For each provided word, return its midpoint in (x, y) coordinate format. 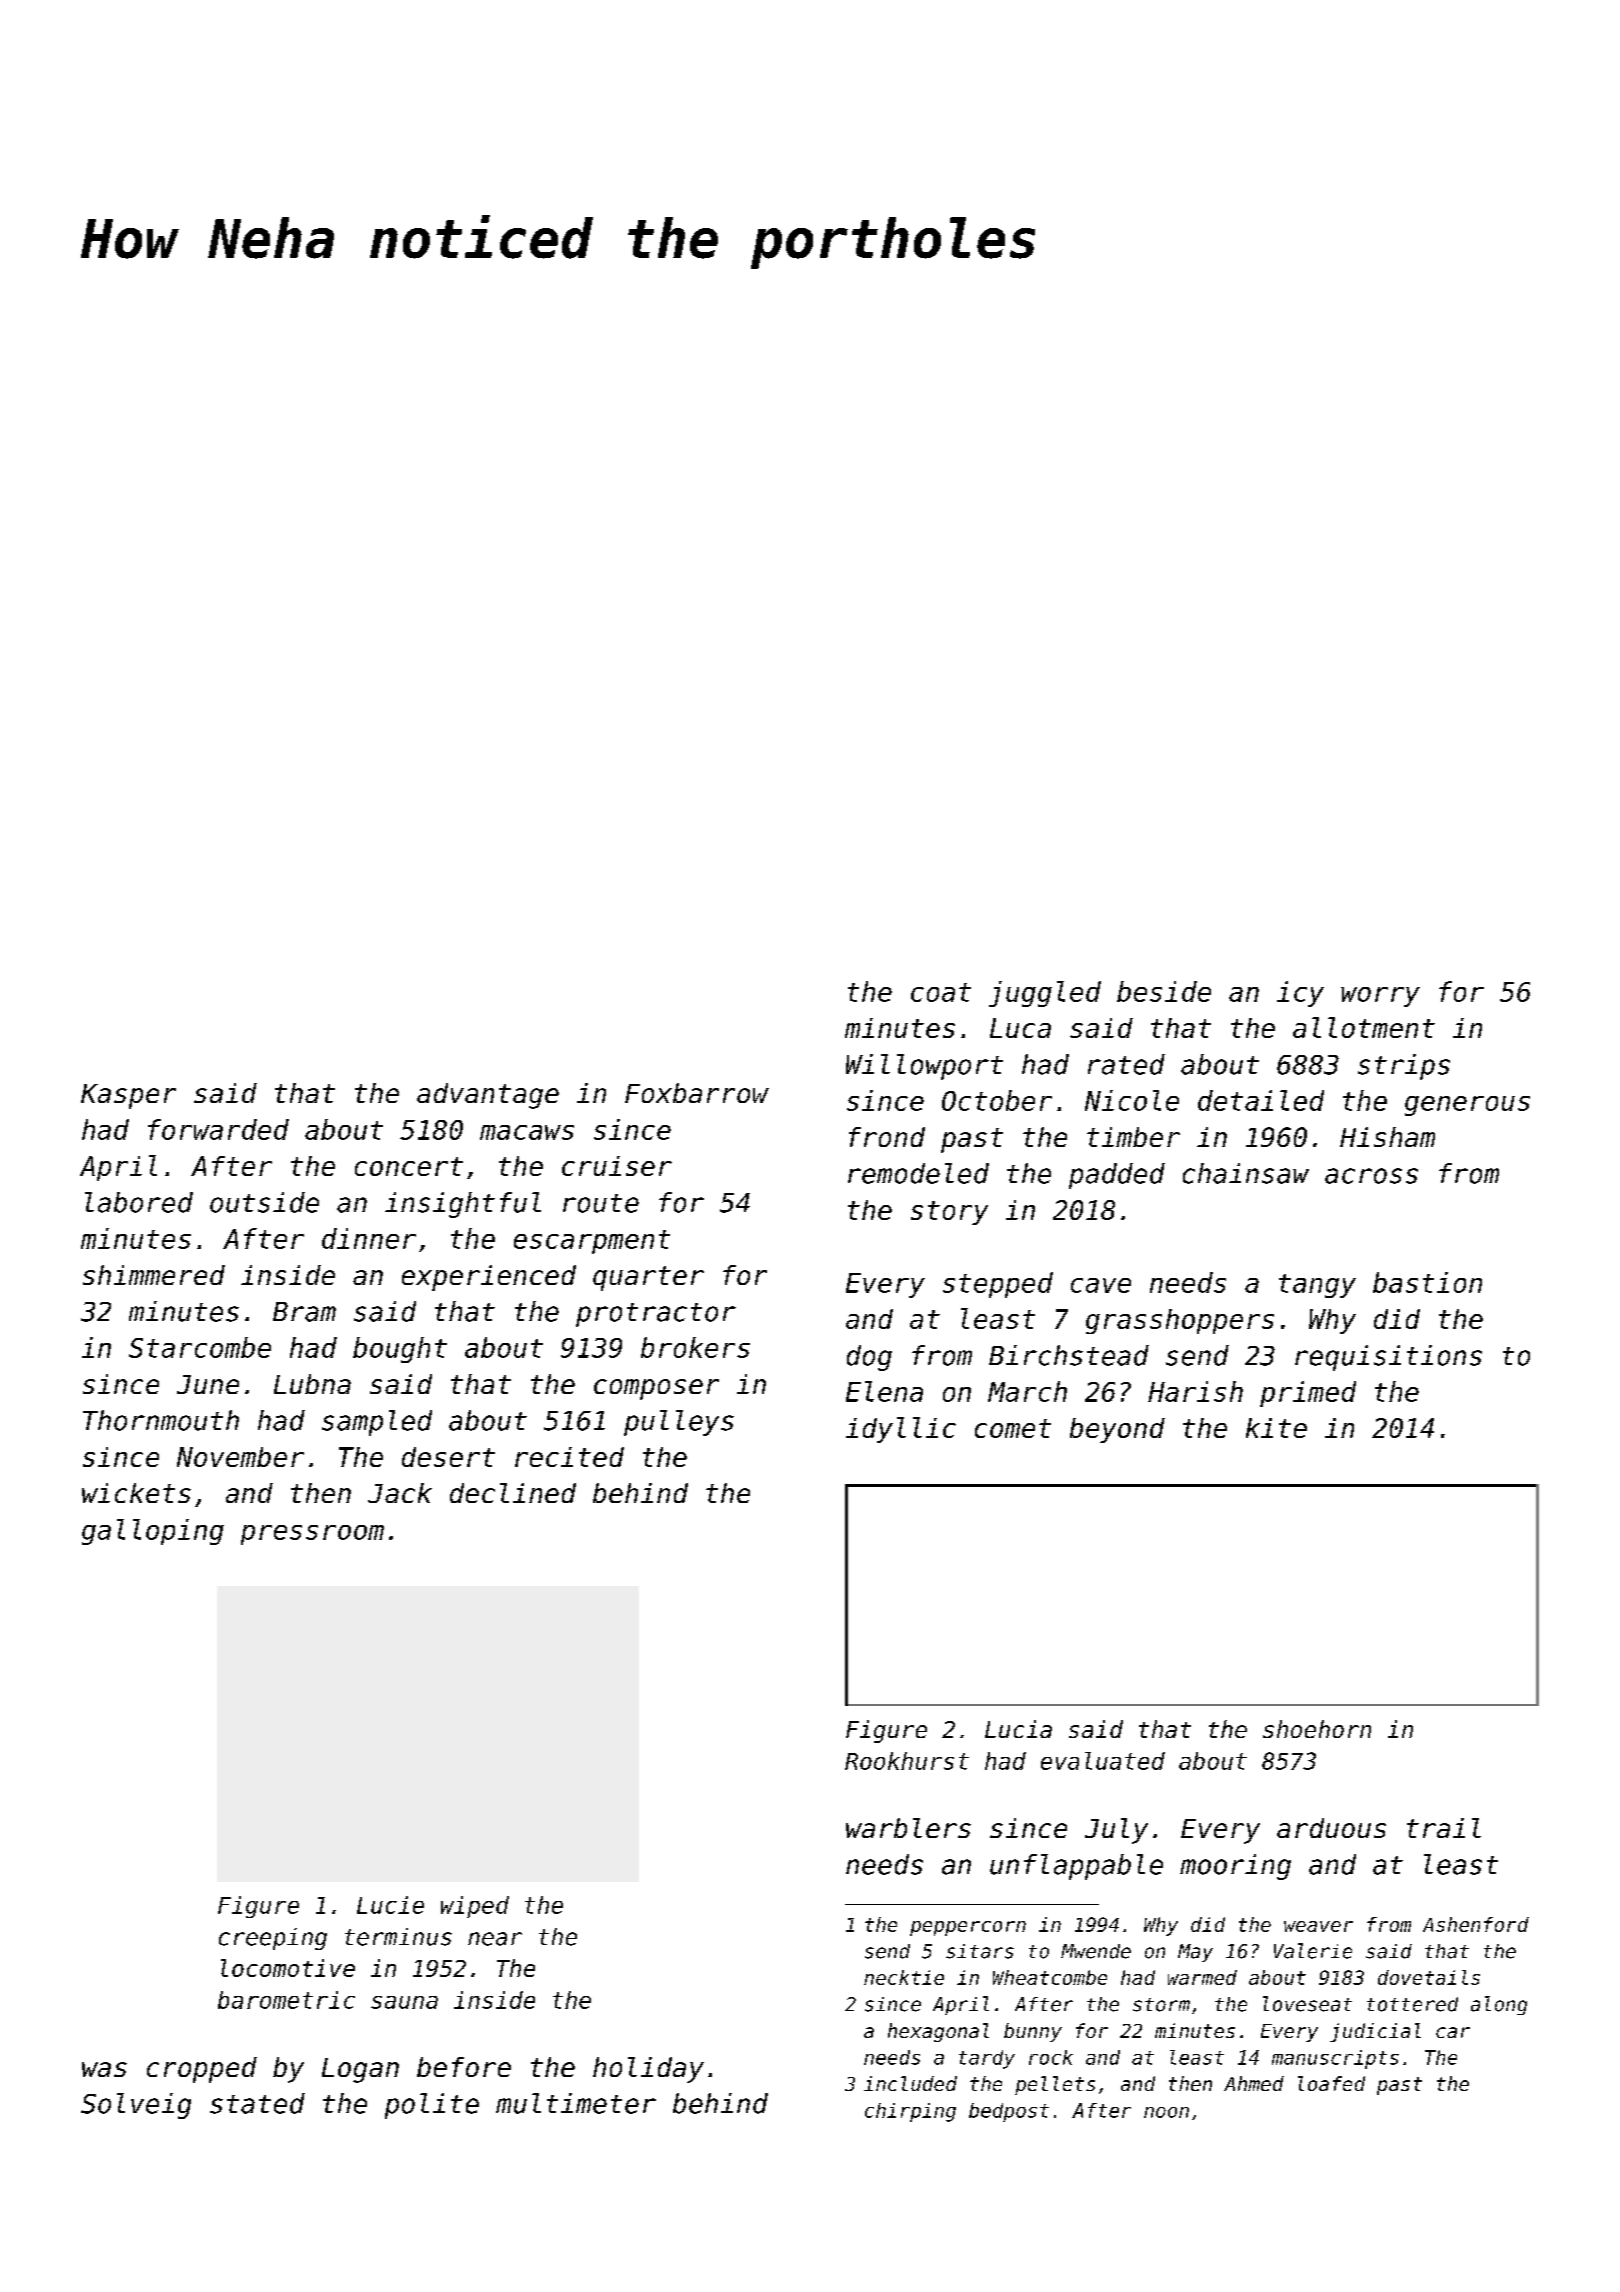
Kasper (128, 1096)
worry (1380, 997)
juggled (1045, 994)
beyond (1117, 1430)
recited (569, 1457)
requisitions (1388, 1358)
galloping (153, 1532)
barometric (286, 2000)
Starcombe (200, 1347)
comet (1013, 1428)
